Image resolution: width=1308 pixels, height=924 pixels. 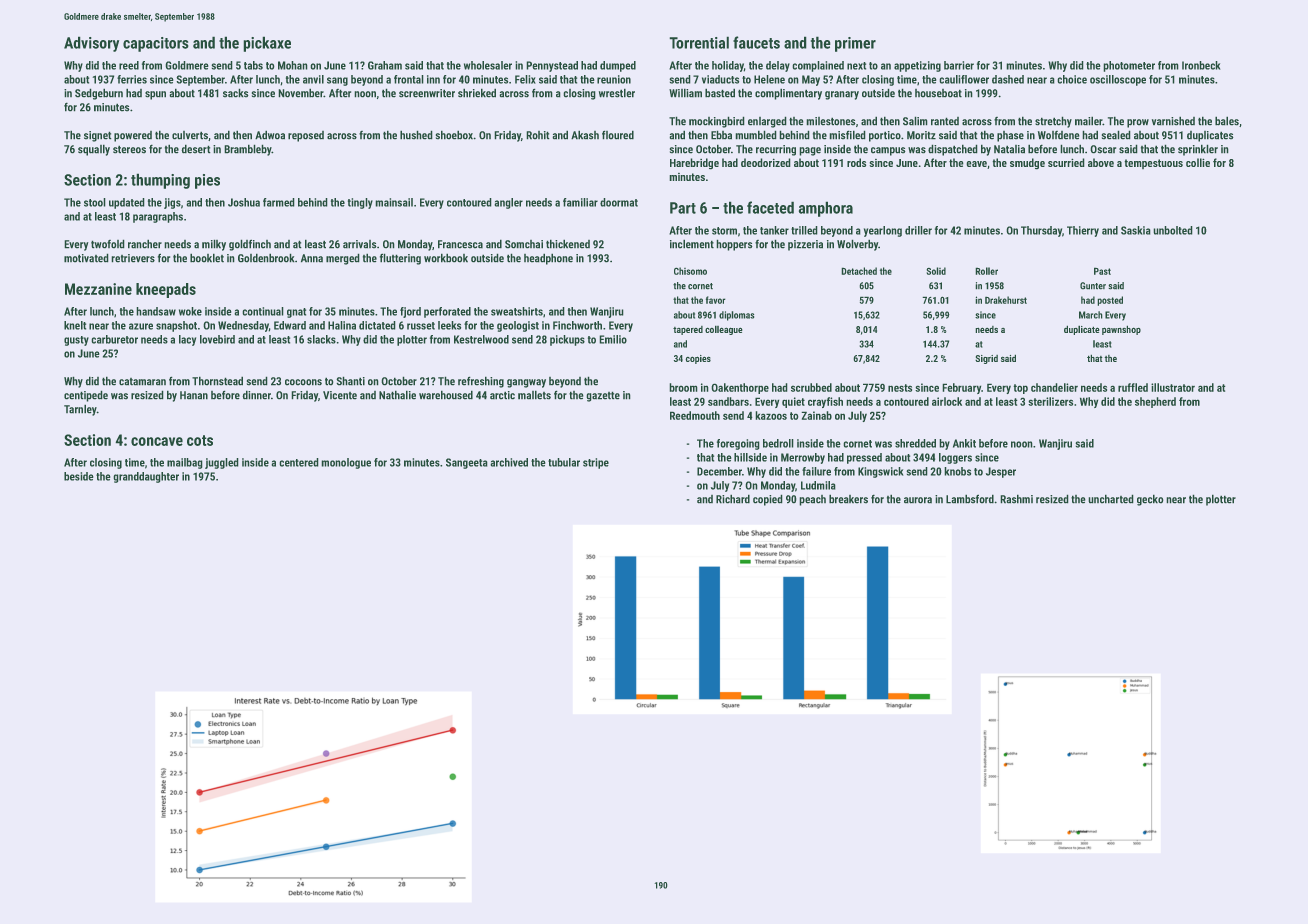 What do you see at coordinates (683, 208) in the image?
I see `Part` at bounding box center [683, 208].
